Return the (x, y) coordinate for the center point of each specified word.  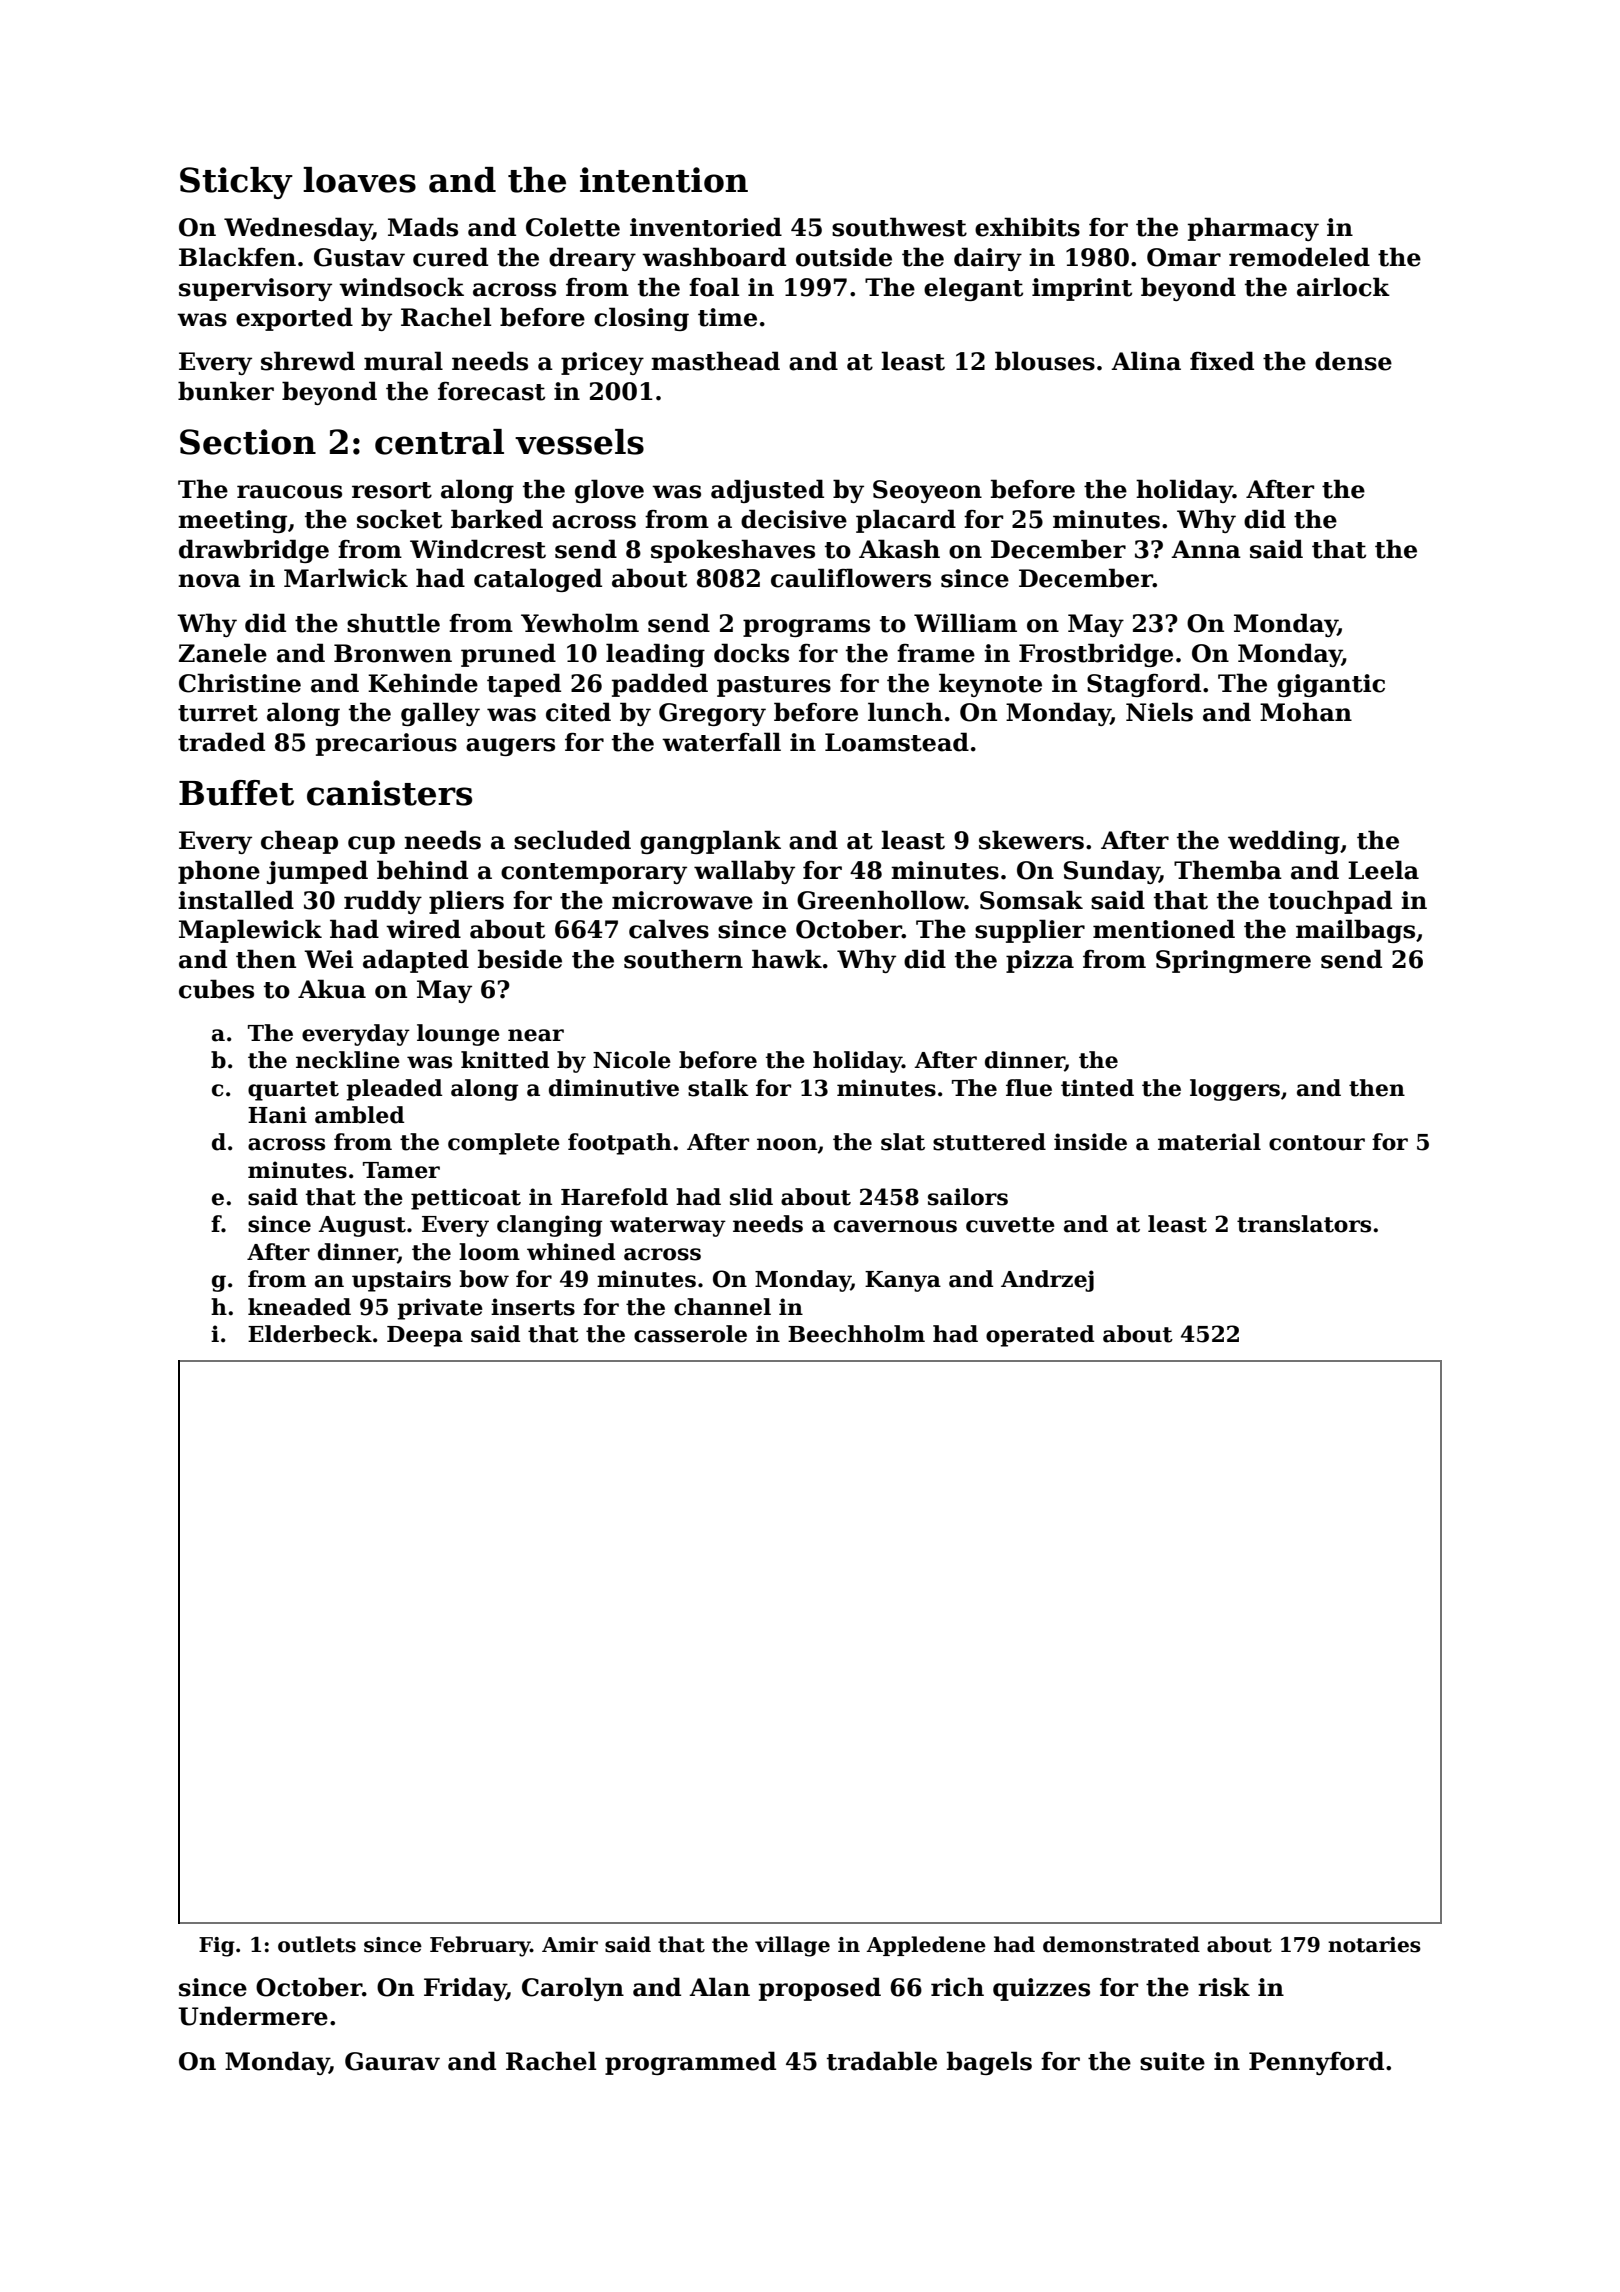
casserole (690, 1334)
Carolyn (573, 1989)
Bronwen (393, 653)
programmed (690, 2063)
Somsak (1031, 900)
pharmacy (1253, 229)
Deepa (425, 1336)
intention (664, 180)
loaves (359, 180)
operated (1040, 1336)
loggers (1235, 1090)
